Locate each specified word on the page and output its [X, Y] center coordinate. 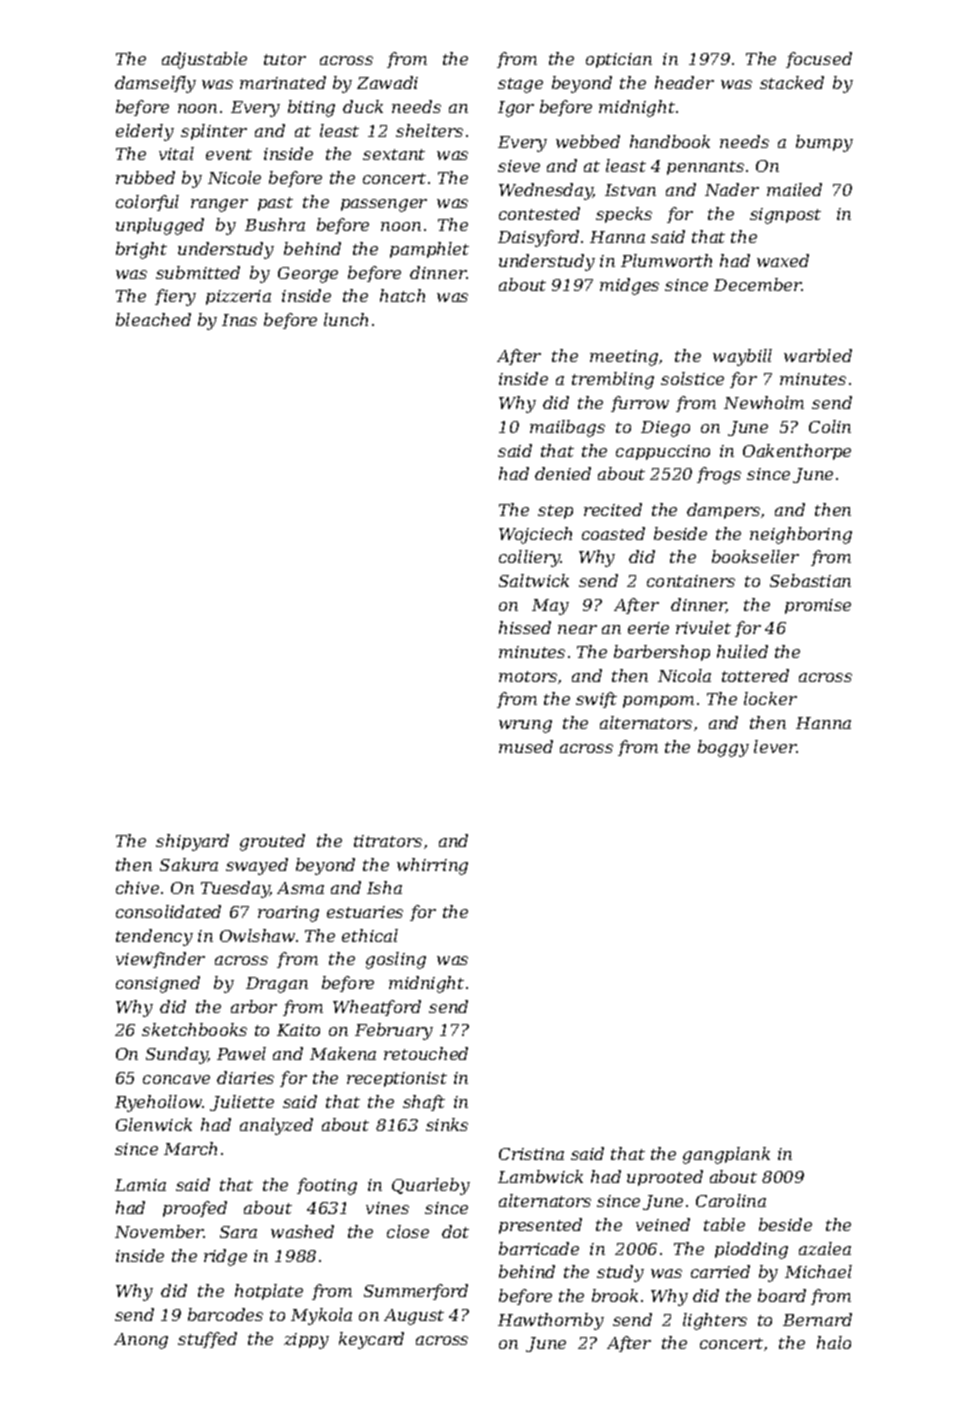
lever [775, 746]
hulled [742, 651]
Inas [239, 320]
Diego [665, 429]
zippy [306, 1341]
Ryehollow [158, 1103]
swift [596, 700]
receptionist [397, 1079]
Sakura [189, 864]
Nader [732, 189]
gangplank [726, 1155]
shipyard [192, 842]
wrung [525, 726]
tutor [285, 59]
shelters [429, 130]
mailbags [567, 428]
